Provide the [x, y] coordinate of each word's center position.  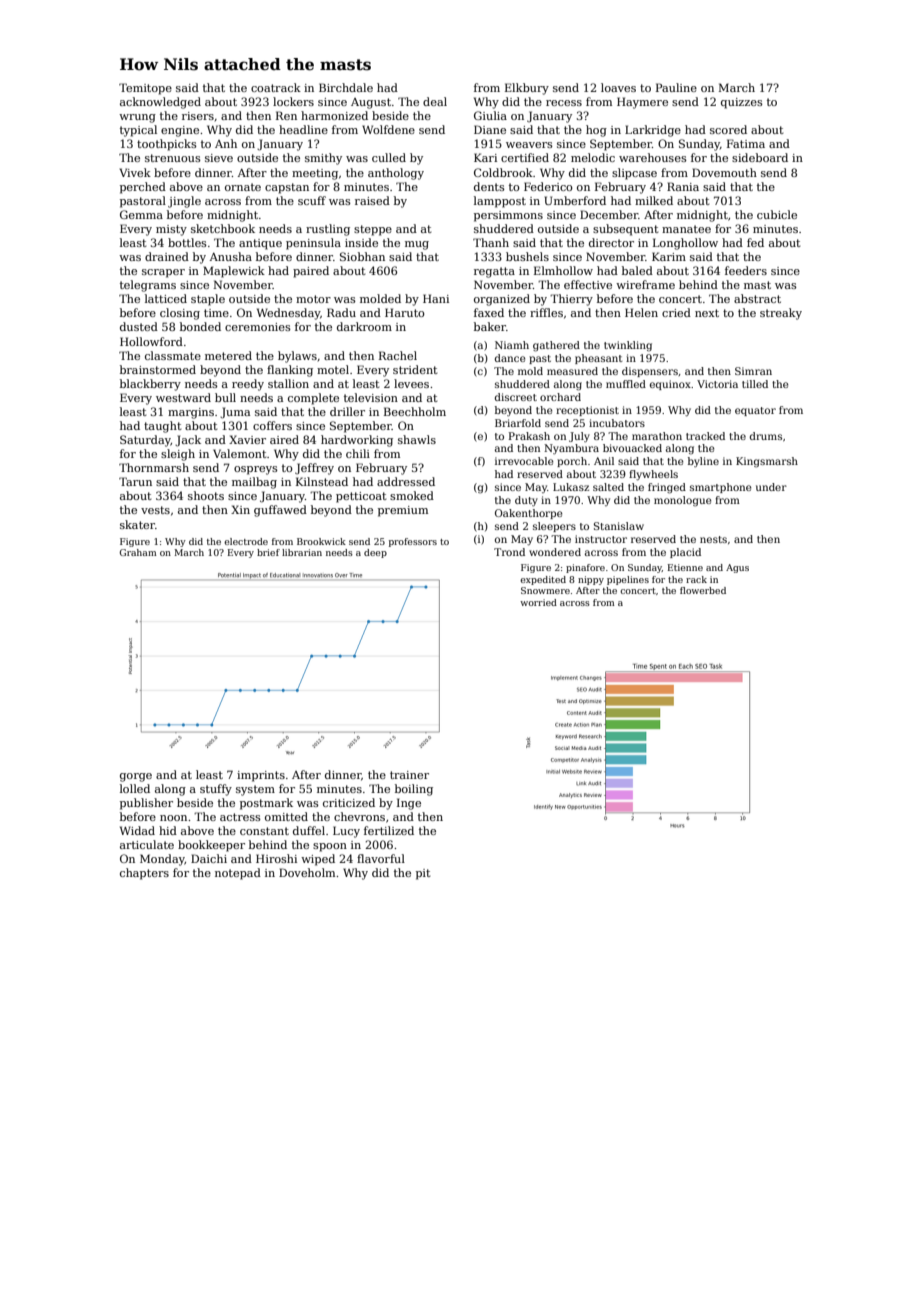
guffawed [280, 511]
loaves [618, 87]
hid [168, 830]
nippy [591, 580]
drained [167, 256]
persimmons [508, 216]
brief [268, 552]
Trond [509, 552]
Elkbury [527, 89]
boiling [414, 790]
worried [538, 602]
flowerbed [703, 590]
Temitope [145, 89]
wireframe [645, 284]
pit [423, 874]
